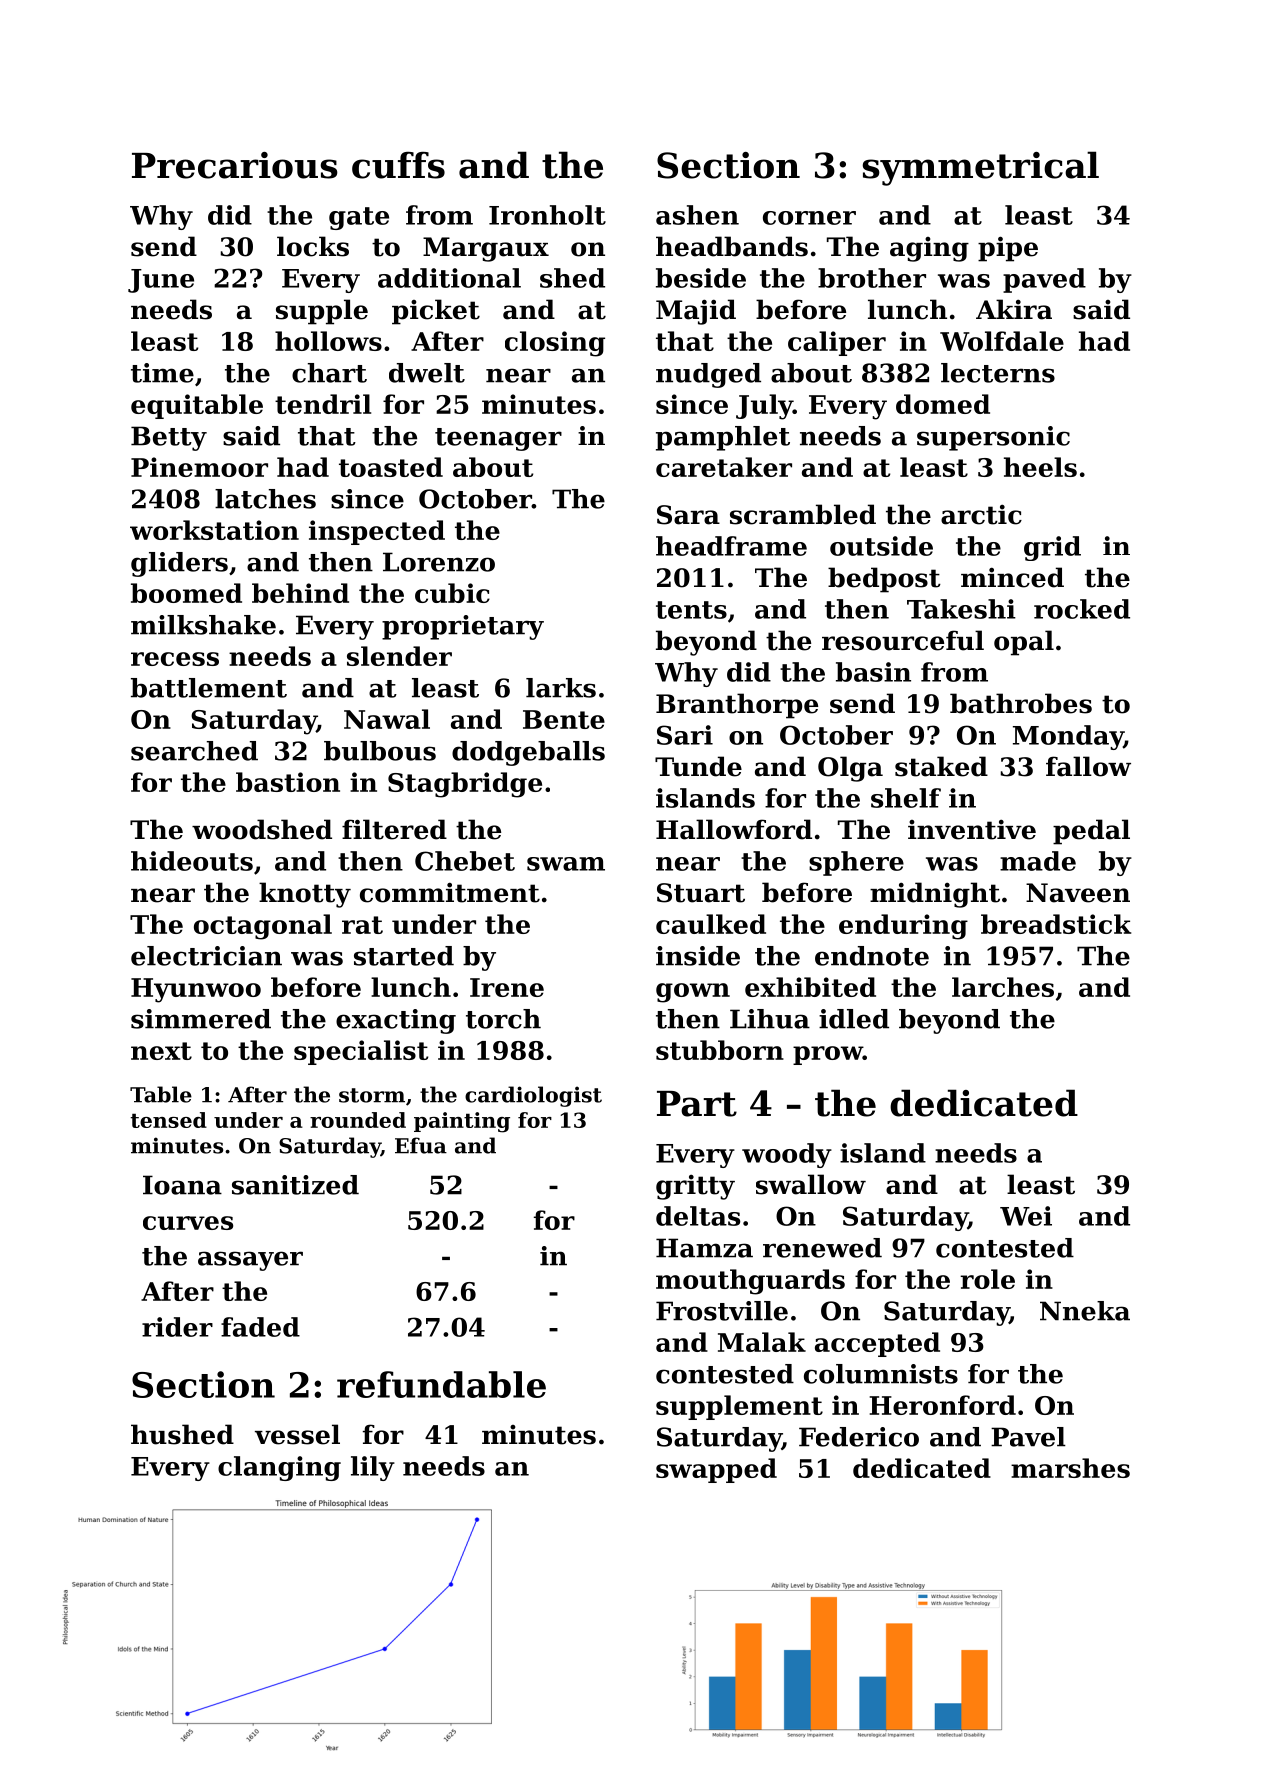 Image resolution: width=1261 pixels, height=1783 pixels. Describe the element at coordinates (972, 829) in the screenshot. I see `inventive` at that location.
